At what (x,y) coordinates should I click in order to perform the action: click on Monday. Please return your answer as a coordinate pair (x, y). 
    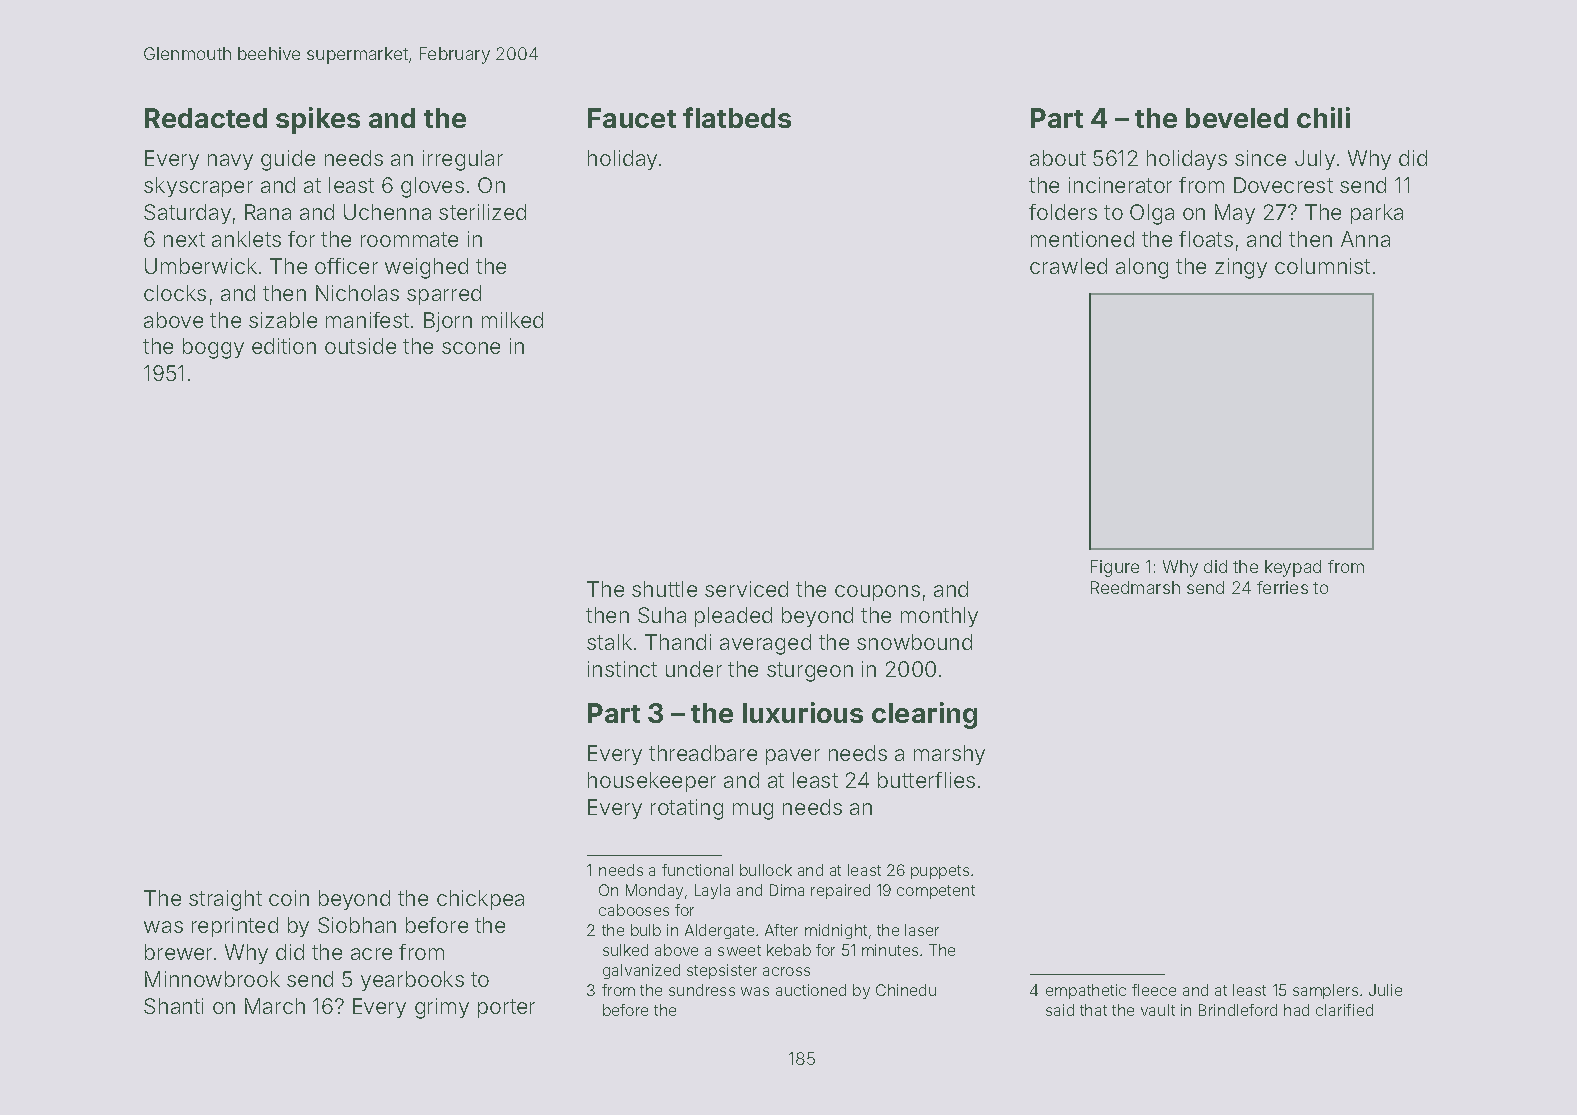
    Looking at the image, I should click on (654, 891).
